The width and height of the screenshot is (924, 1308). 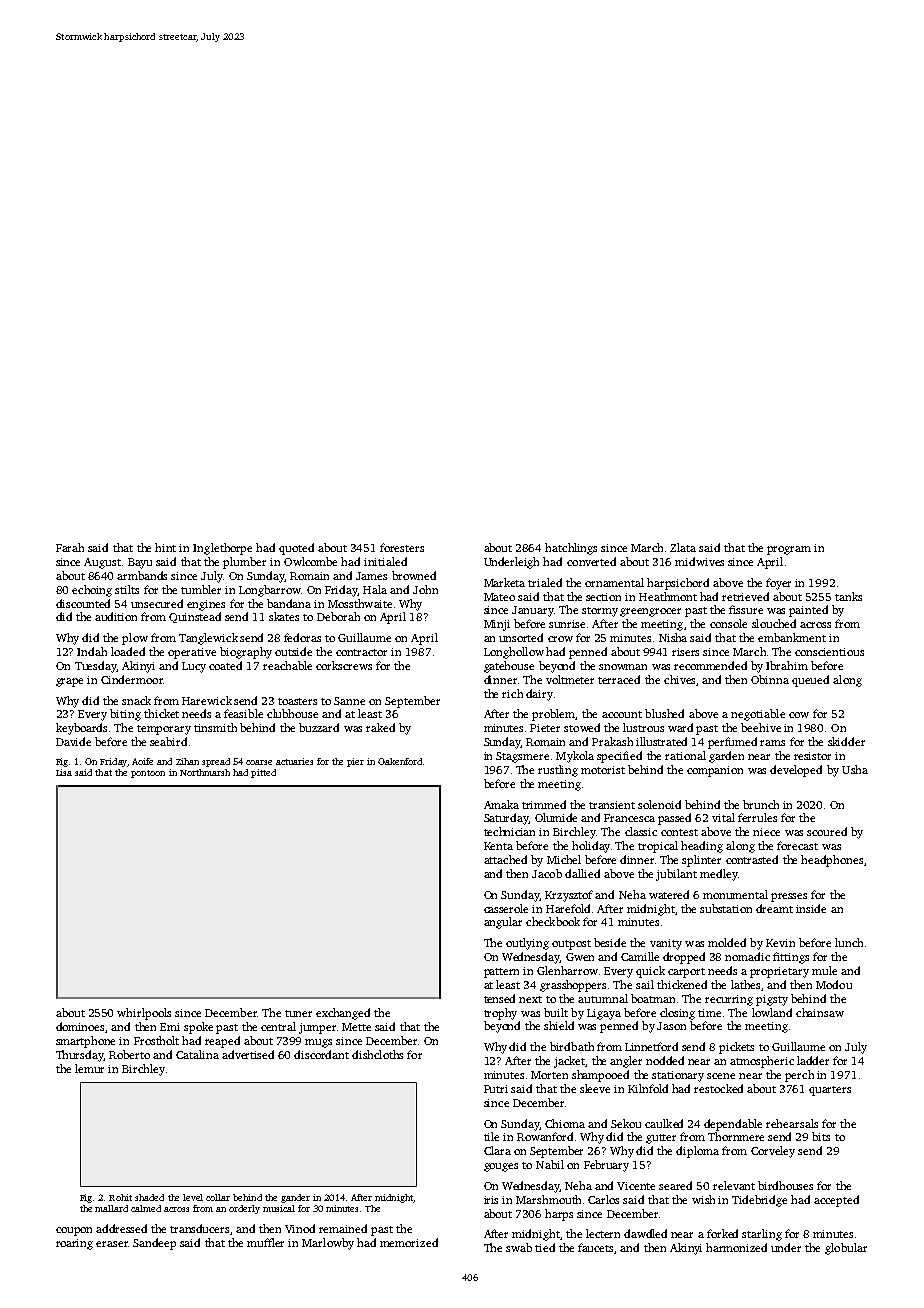 What do you see at coordinates (149, 1197) in the screenshot?
I see `shaded` at bounding box center [149, 1197].
